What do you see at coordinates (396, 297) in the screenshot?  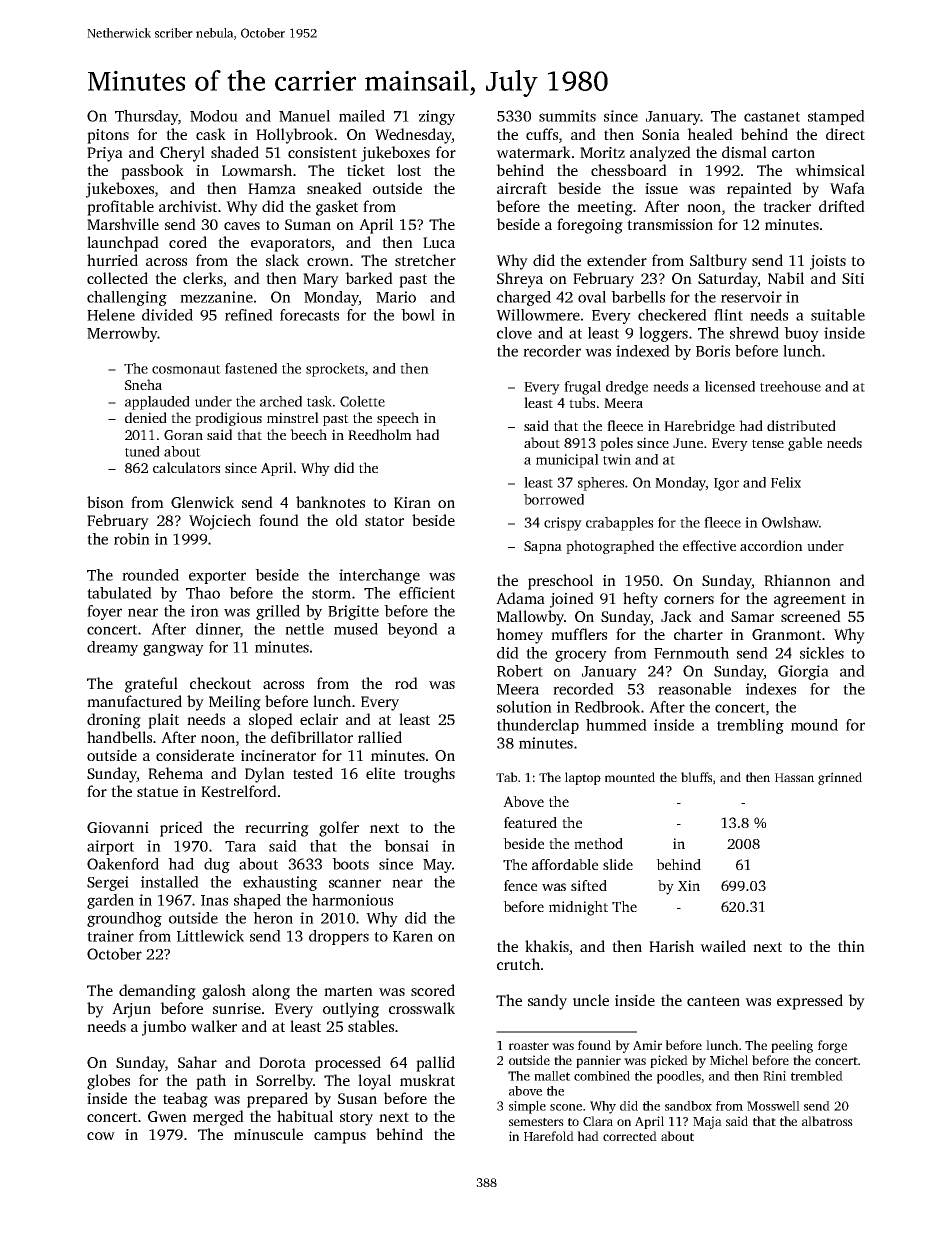 I see `Mario` at bounding box center [396, 297].
